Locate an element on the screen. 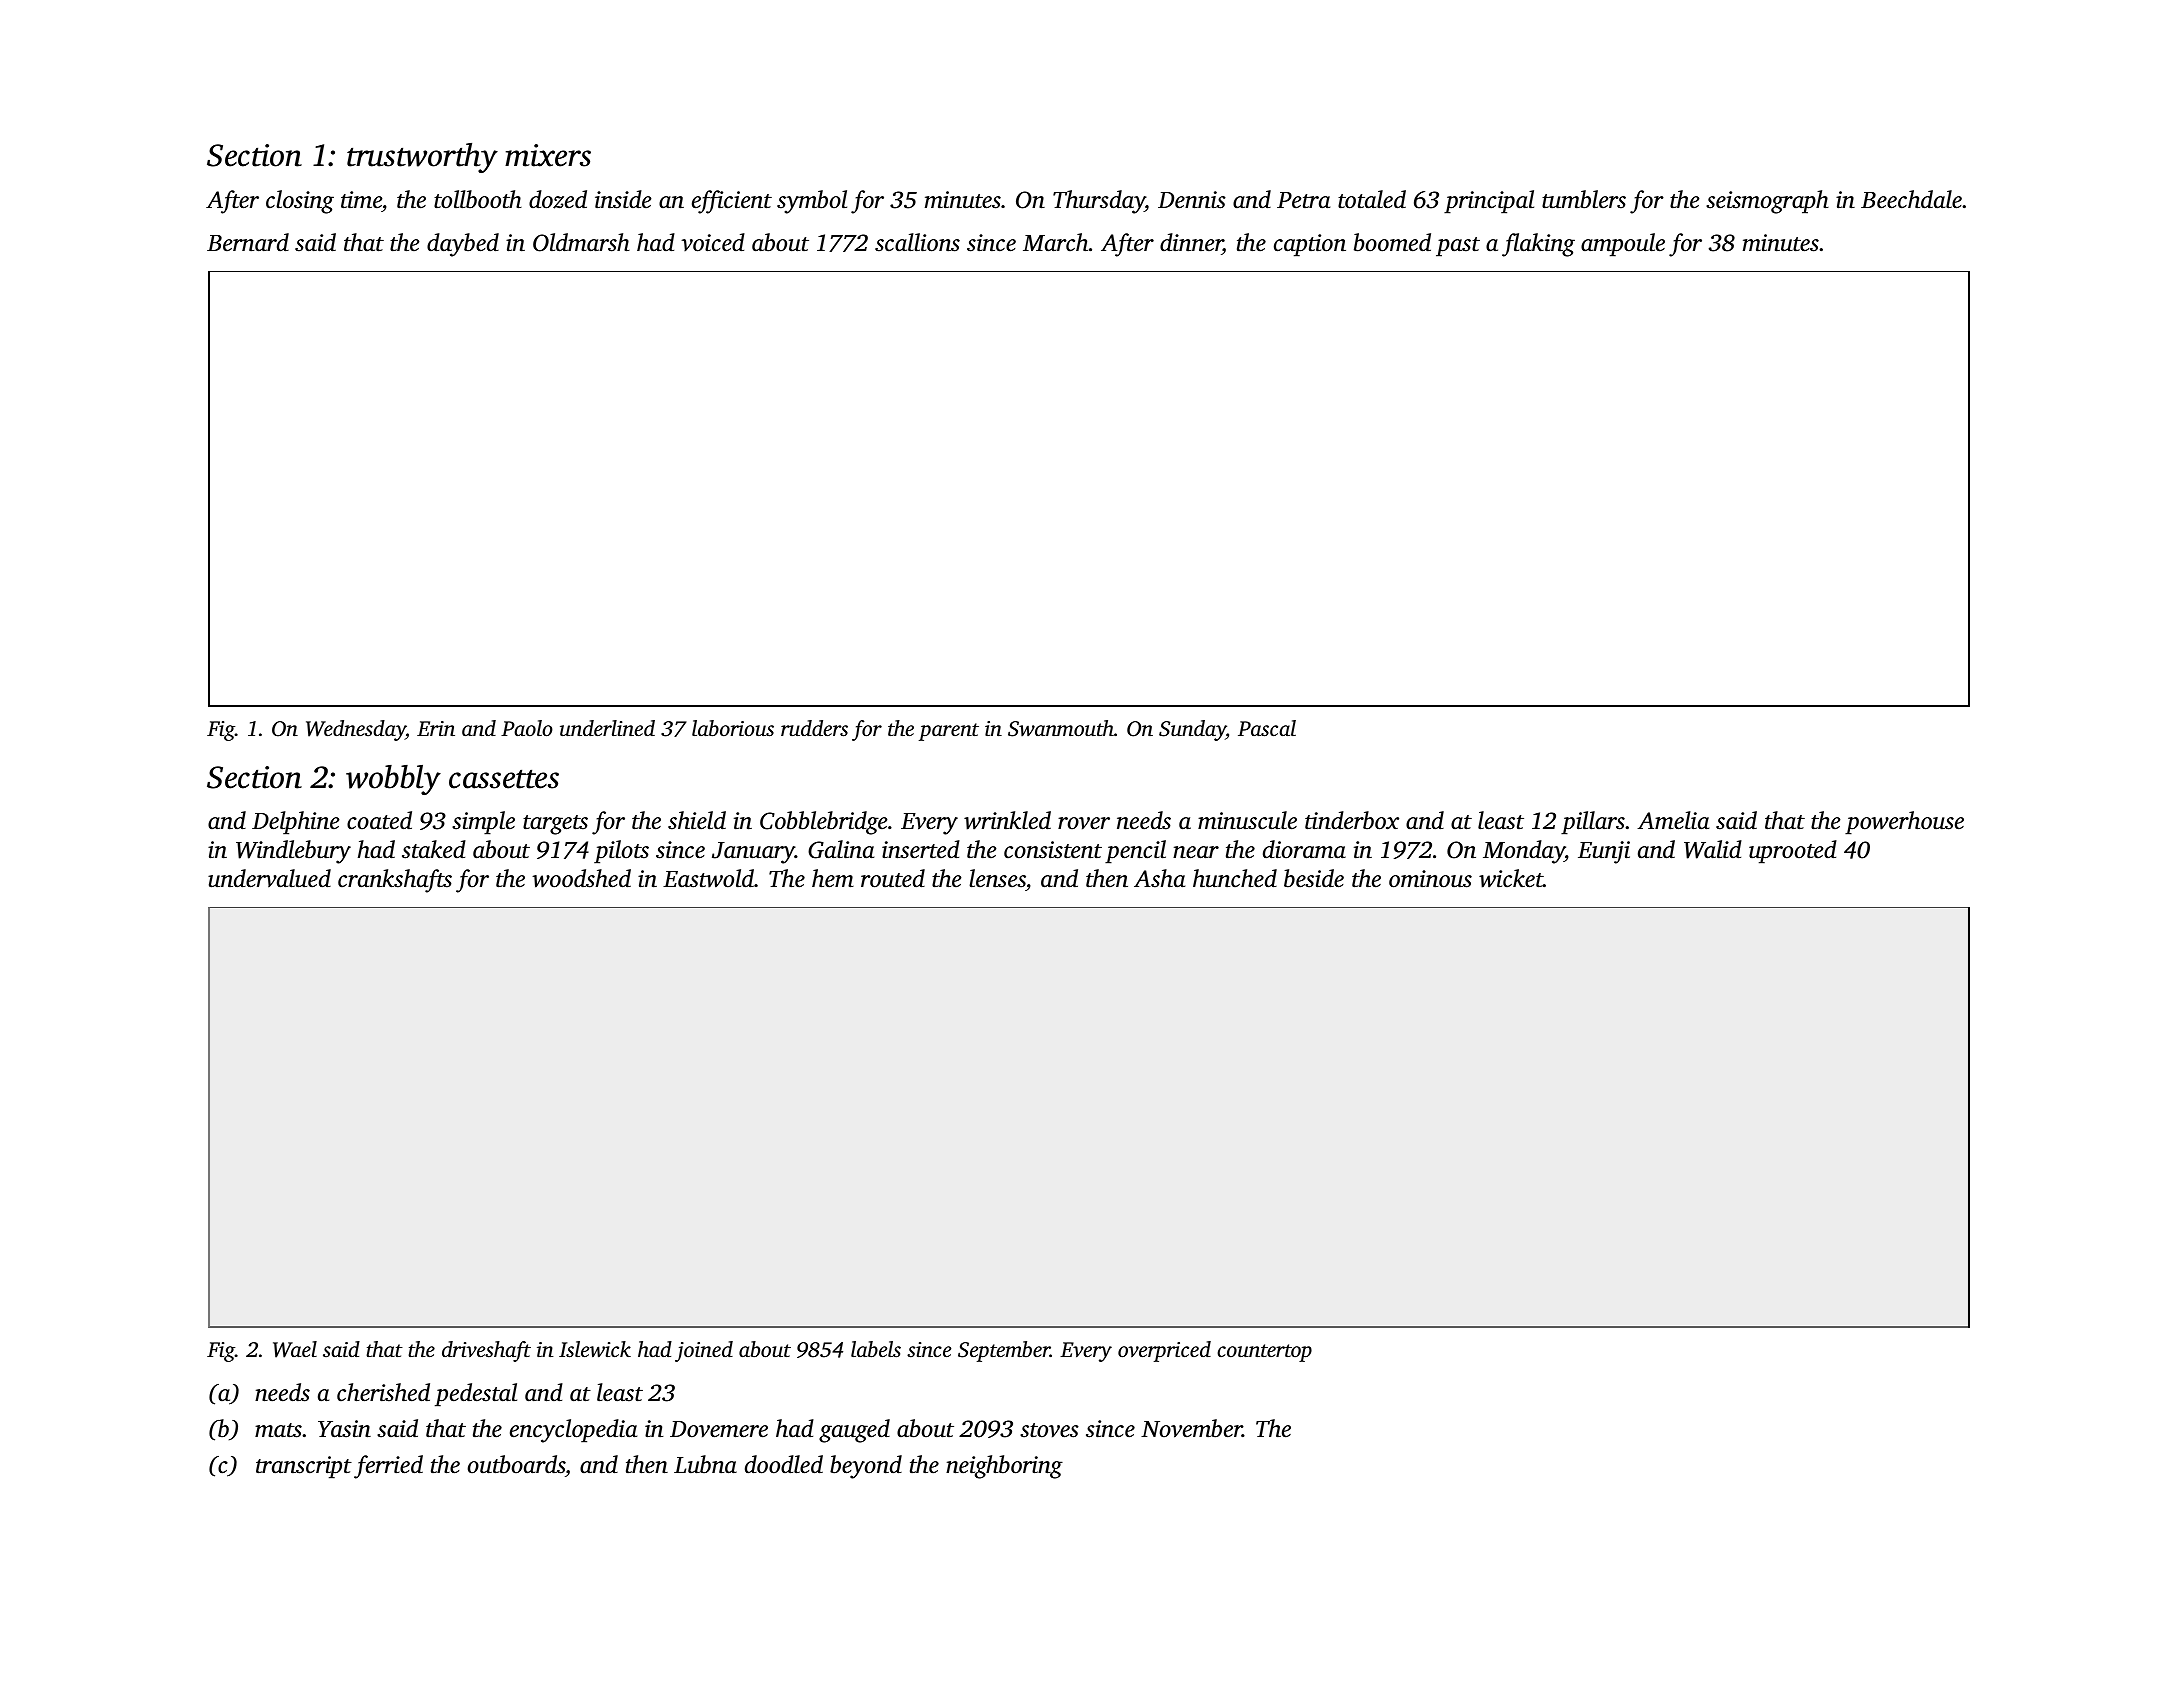 The height and width of the screenshot is (1683, 2178). near is located at coordinates (1196, 852).
